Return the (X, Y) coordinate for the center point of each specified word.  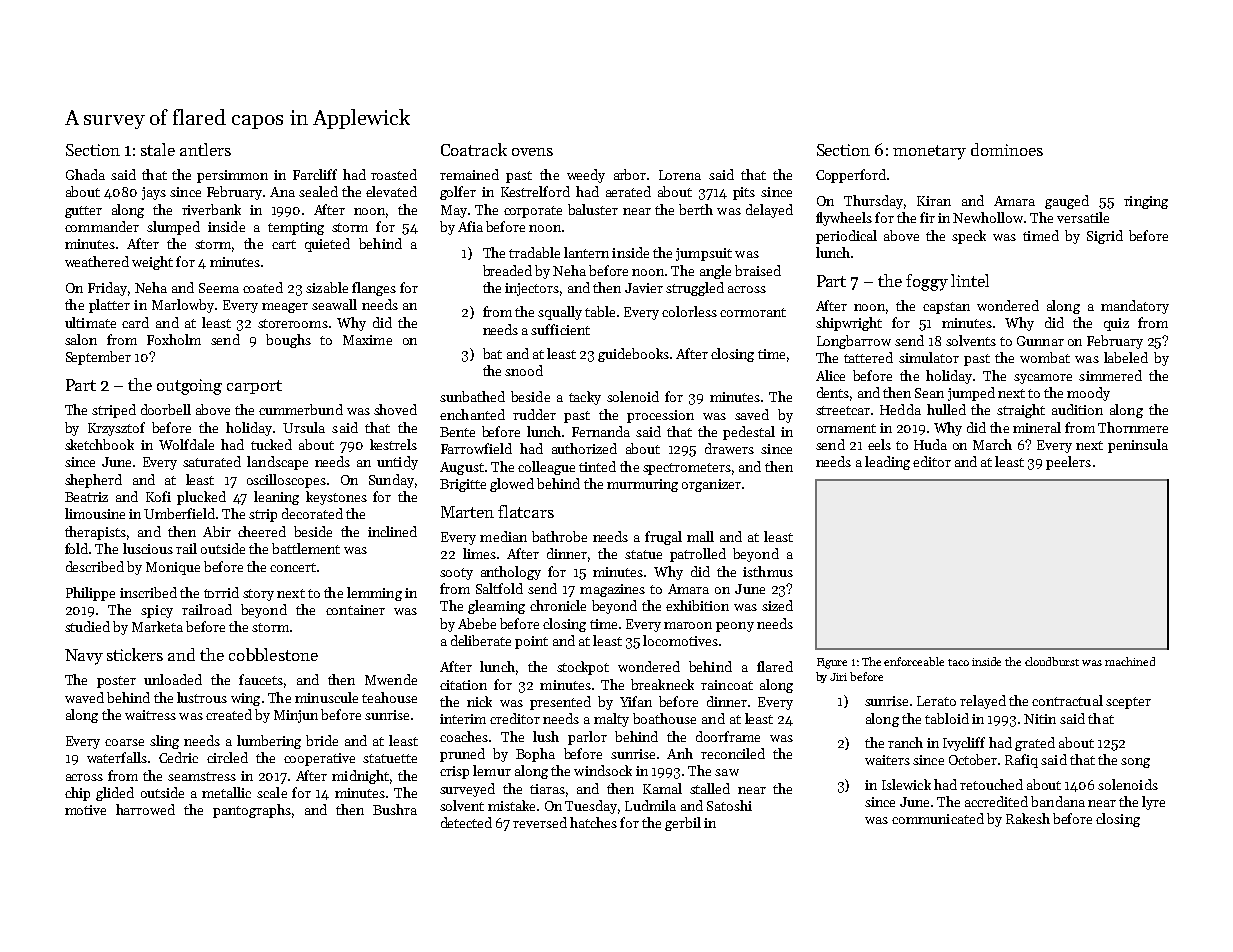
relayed (983, 702)
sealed (318, 191)
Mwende (391, 679)
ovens (532, 152)
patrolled (698, 555)
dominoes (1007, 149)
